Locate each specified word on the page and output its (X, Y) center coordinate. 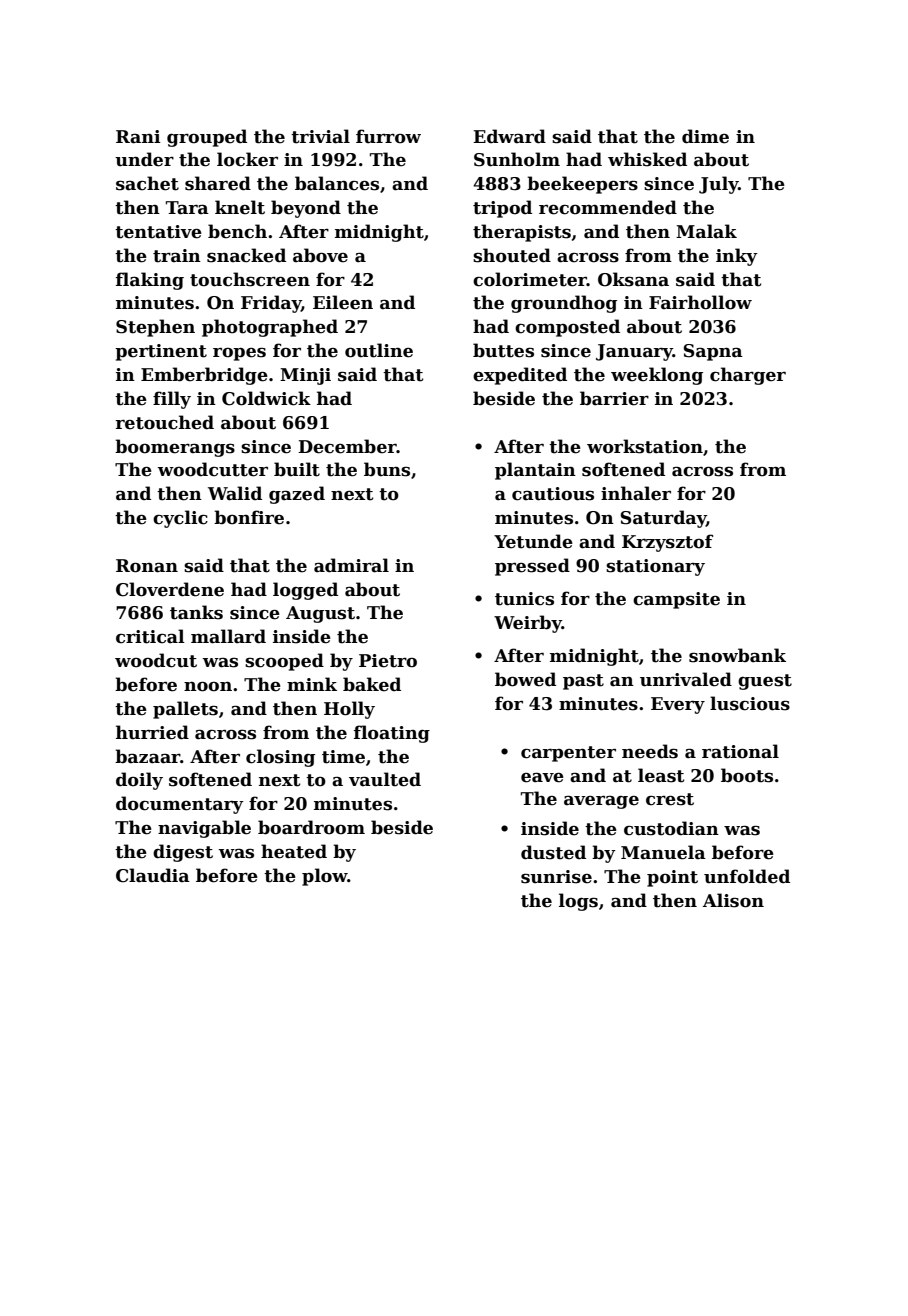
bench (237, 231)
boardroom (311, 827)
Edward (509, 136)
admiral (351, 565)
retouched (165, 422)
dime (705, 136)
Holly (349, 710)
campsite (676, 600)
